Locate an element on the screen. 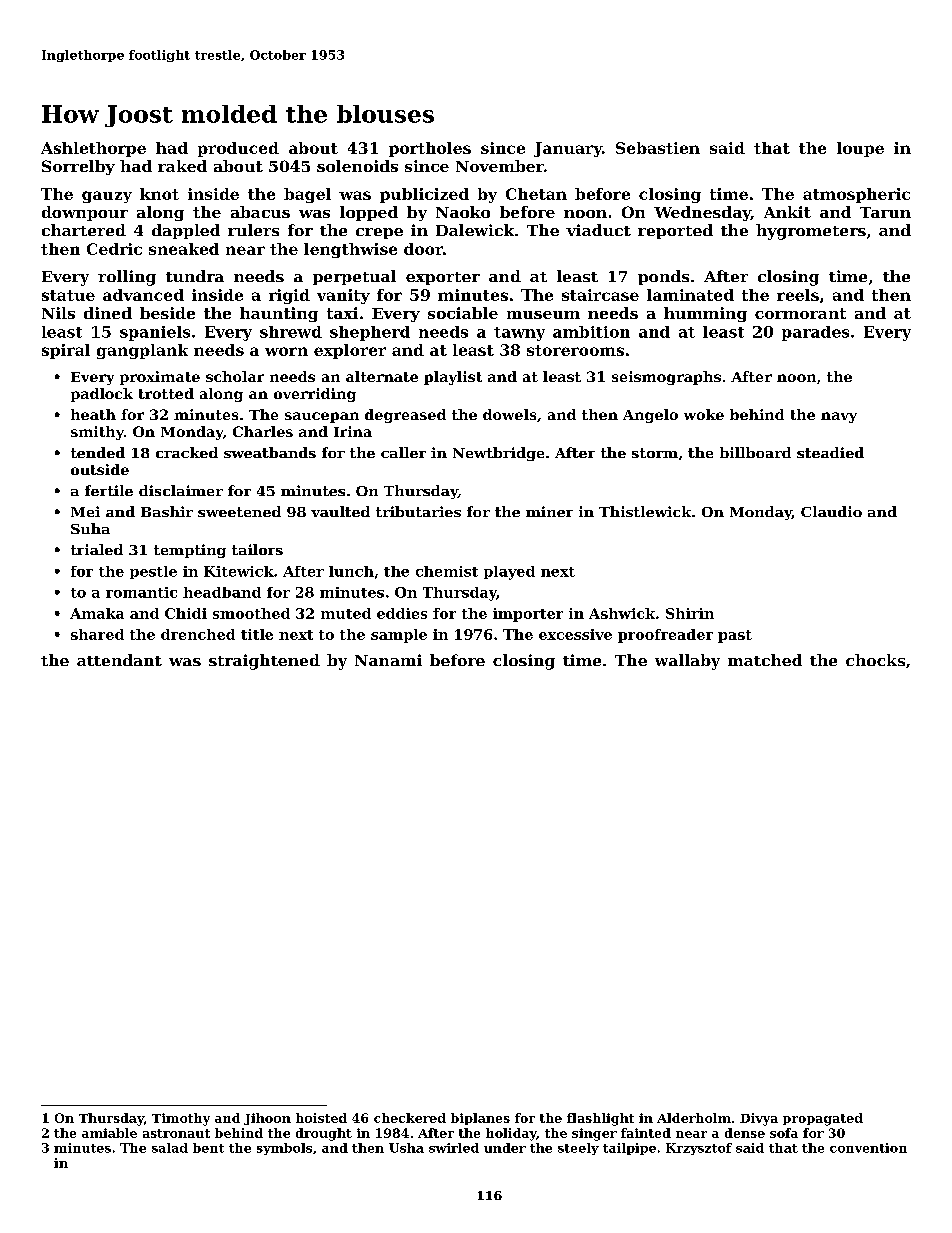 The width and height of the screenshot is (952, 1233). Nanami is located at coordinates (388, 660).
